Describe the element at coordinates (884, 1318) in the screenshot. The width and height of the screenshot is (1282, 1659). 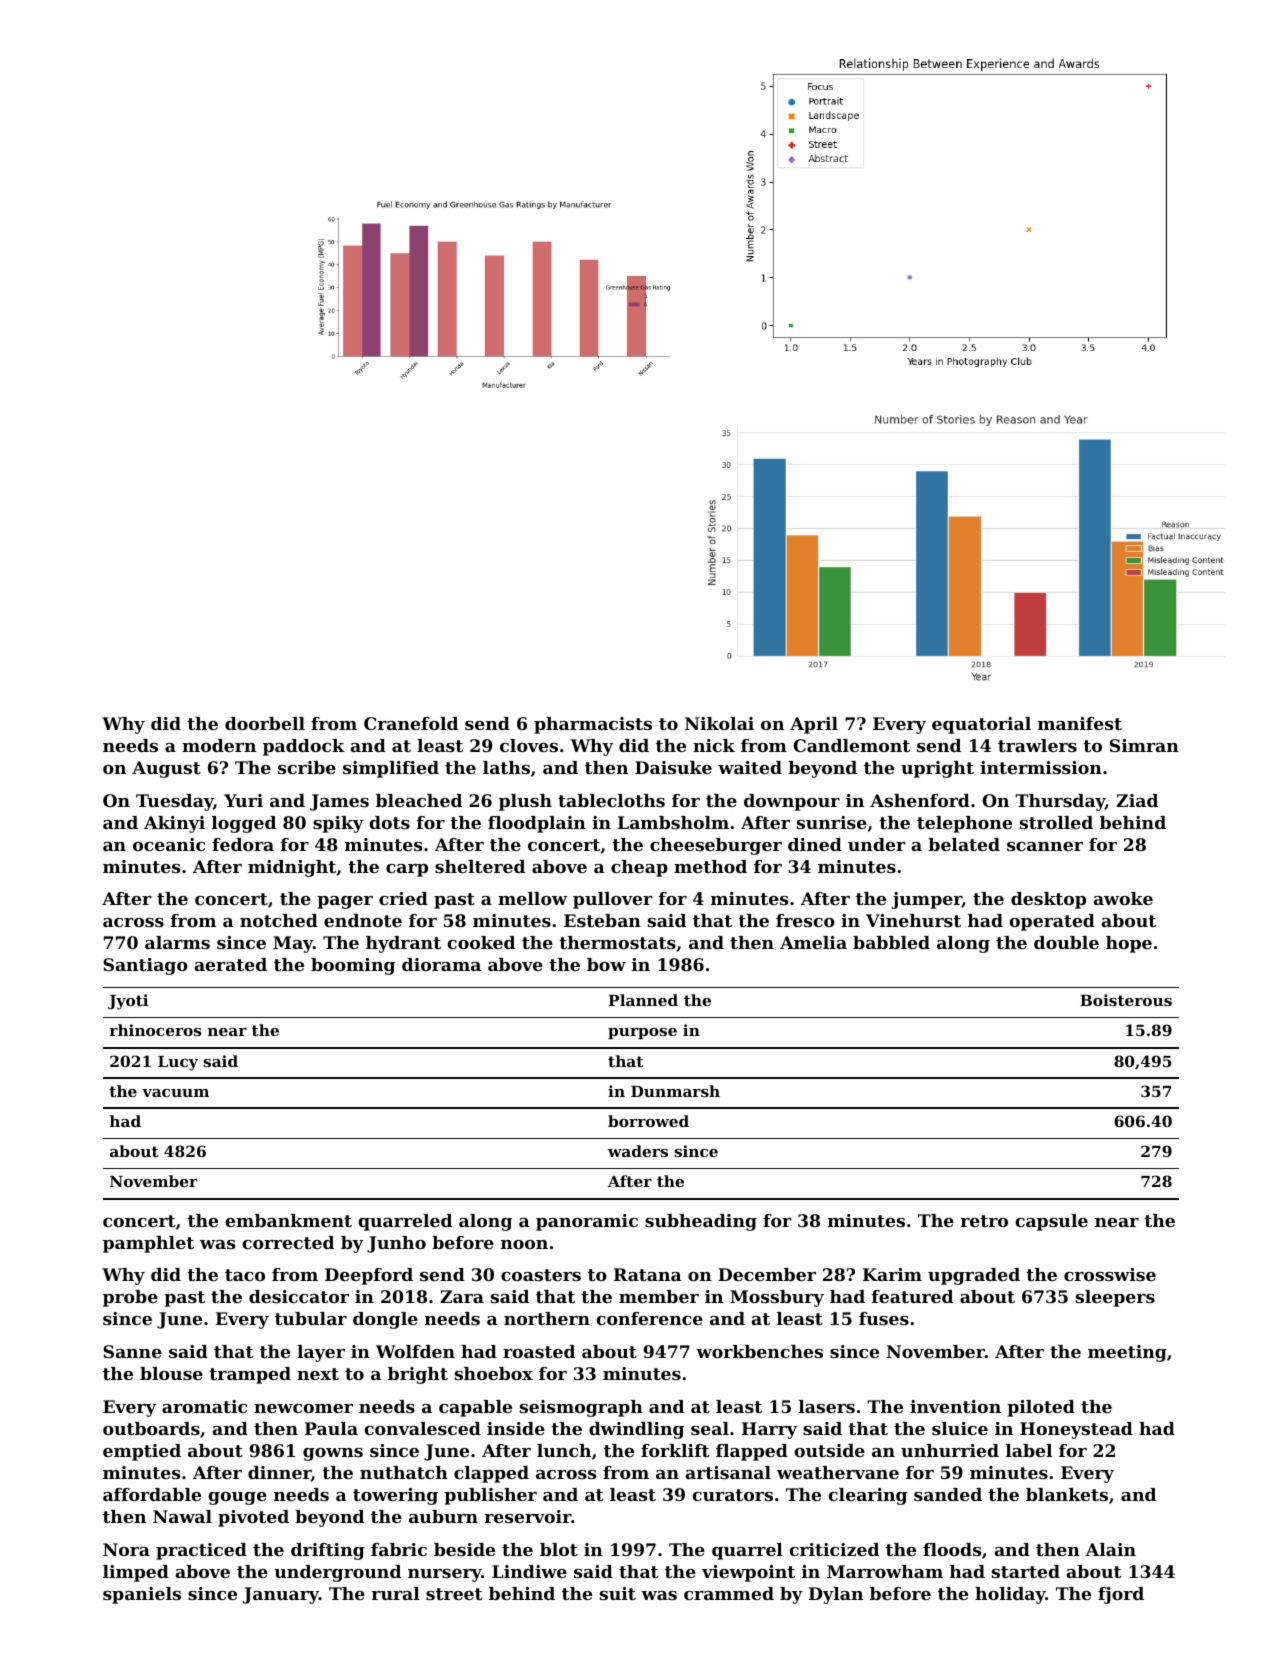
I see `fuses` at that location.
